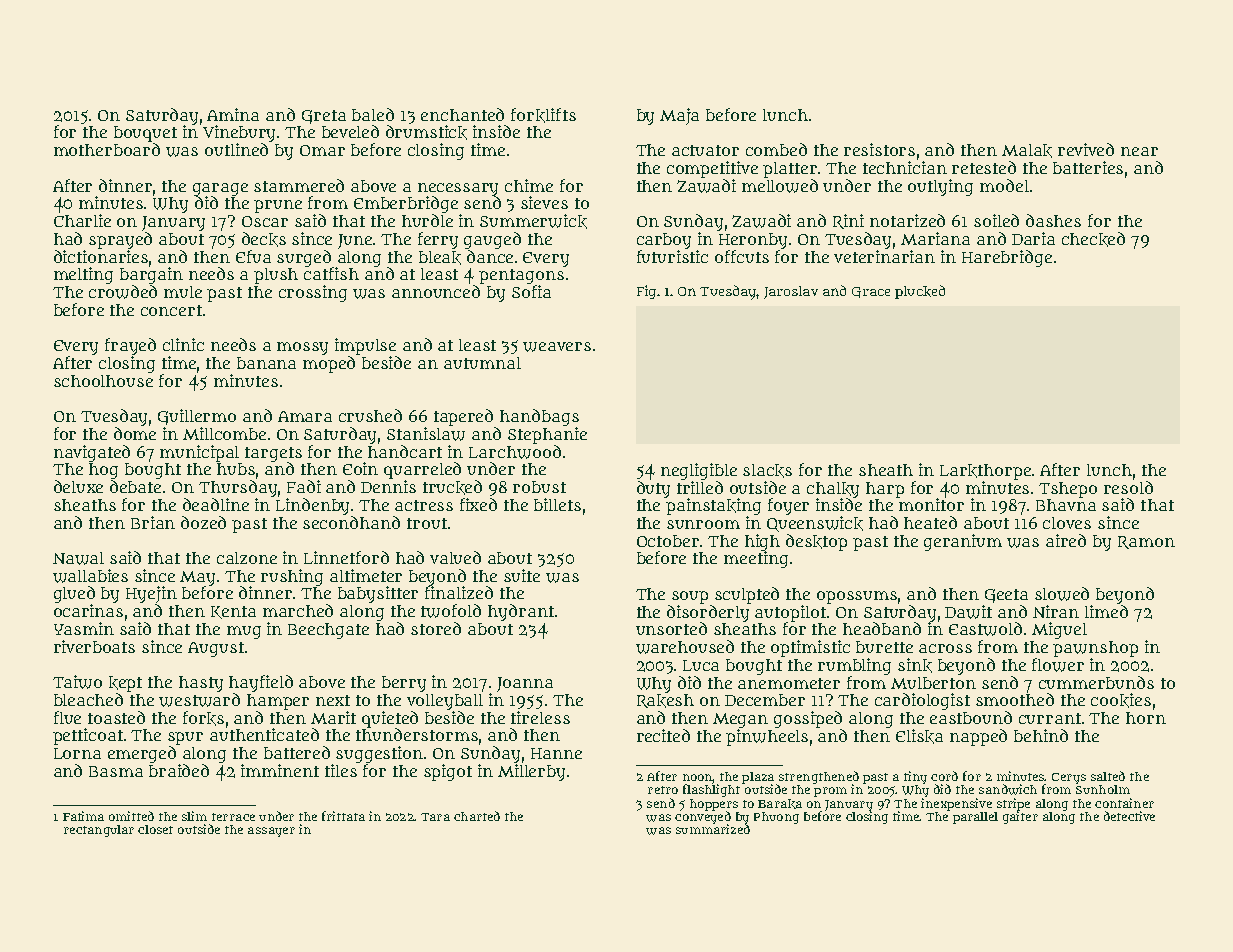 The image size is (1233, 952). What do you see at coordinates (522, 575) in the image?
I see `suite` at bounding box center [522, 575].
